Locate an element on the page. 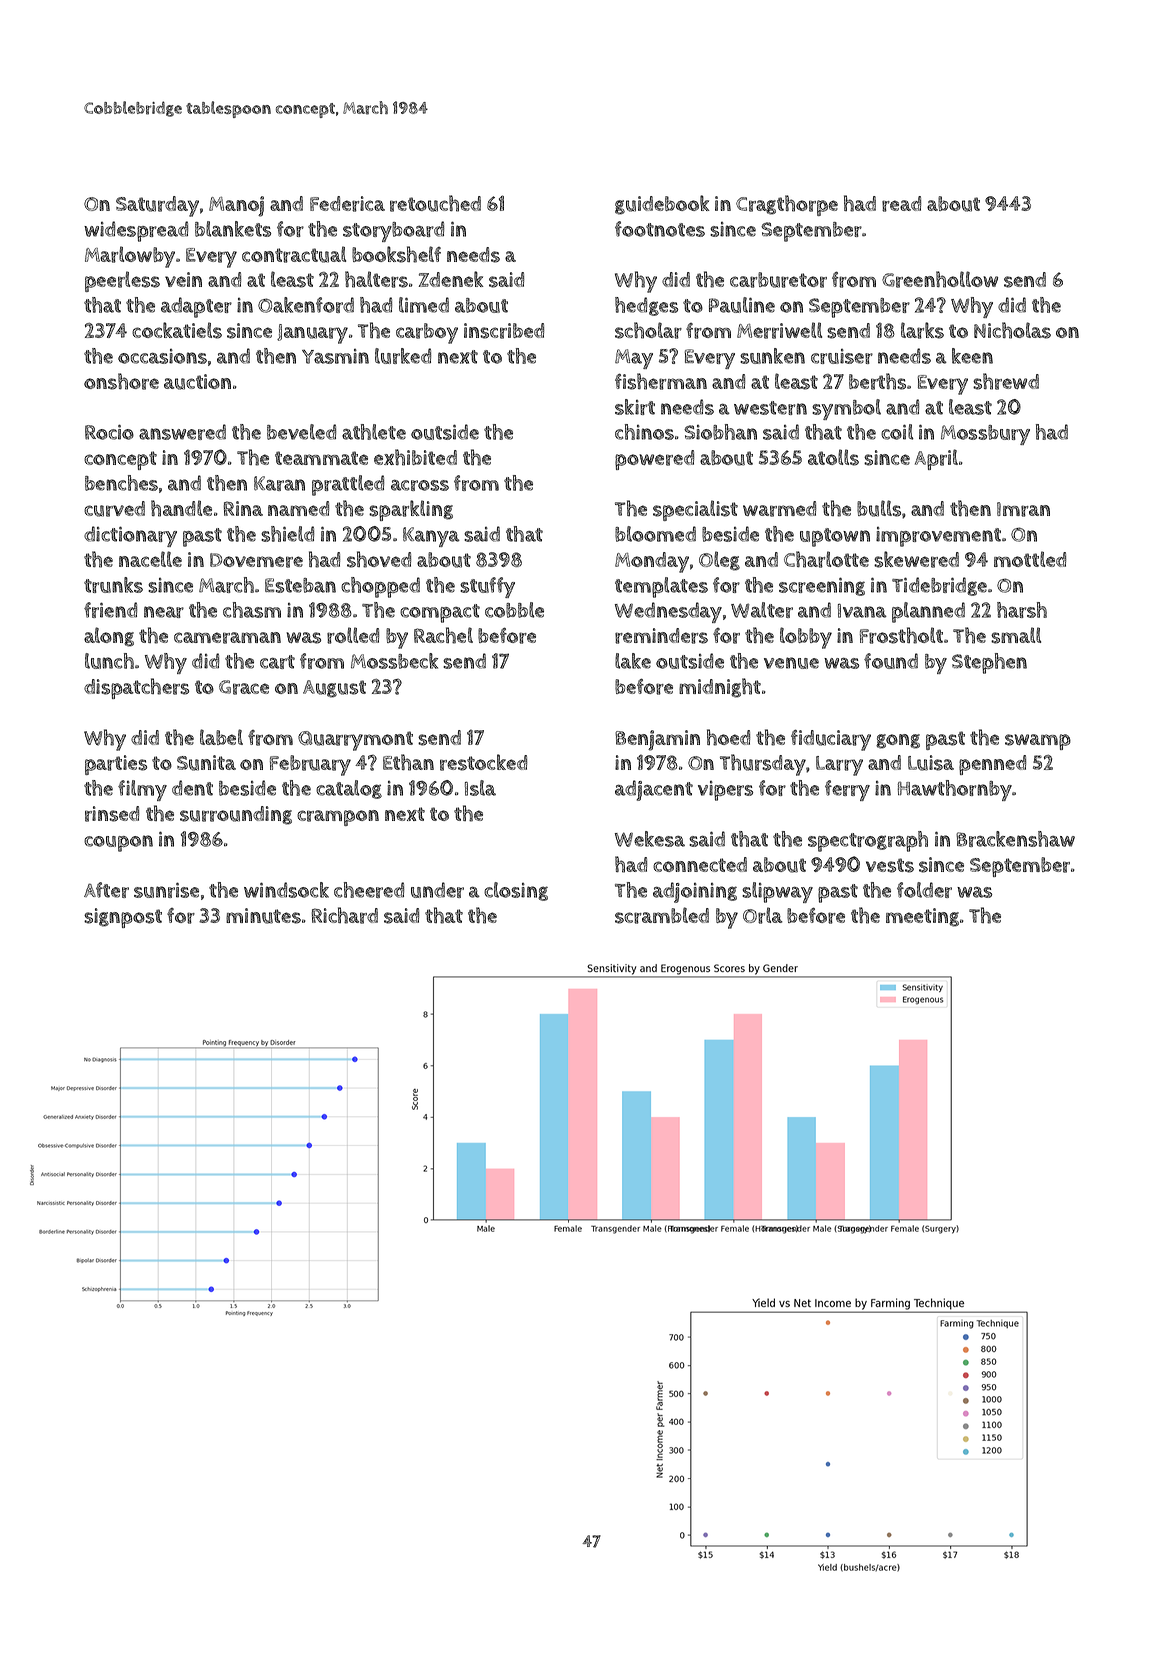  cruiser is located at coordinates (842, 356).
